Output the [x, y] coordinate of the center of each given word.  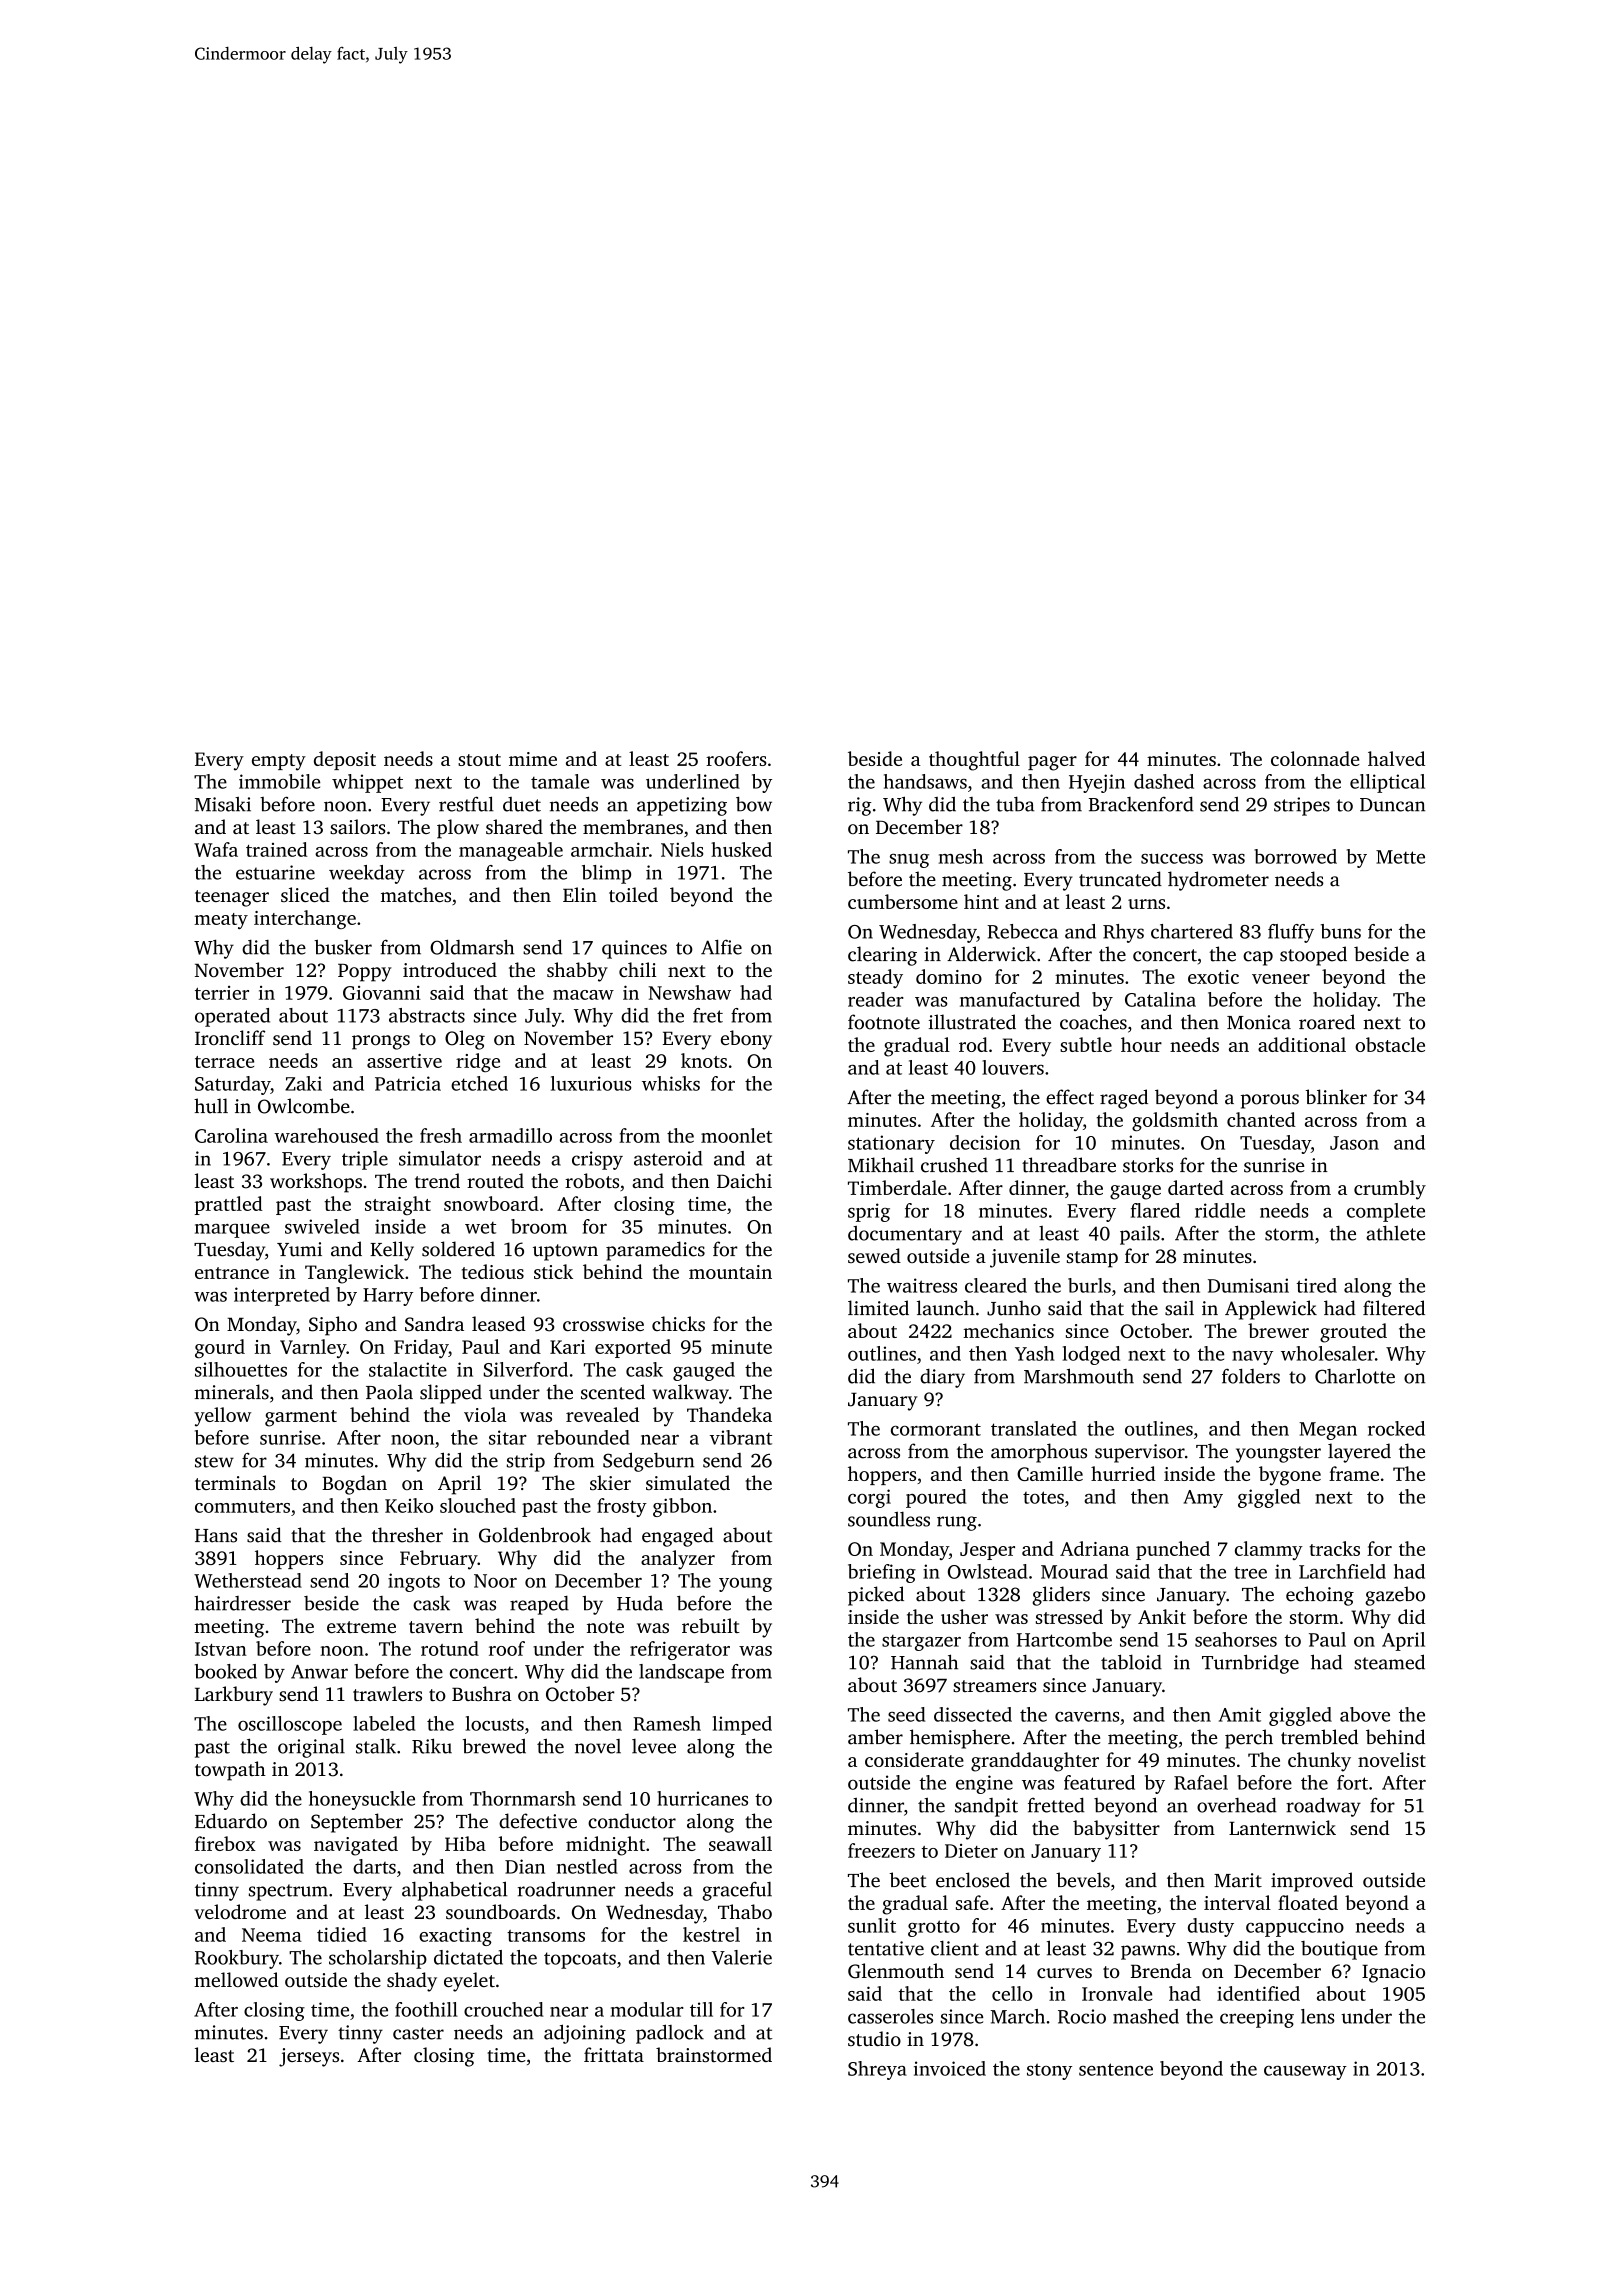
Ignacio [1393, 1973]
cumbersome [903, 901]
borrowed [1295, 856]
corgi [869, 1498]
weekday [367, 874]
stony [1049, 2071]
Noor [495, 1581]
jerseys [309, 2057]
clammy [1269, 1550]
